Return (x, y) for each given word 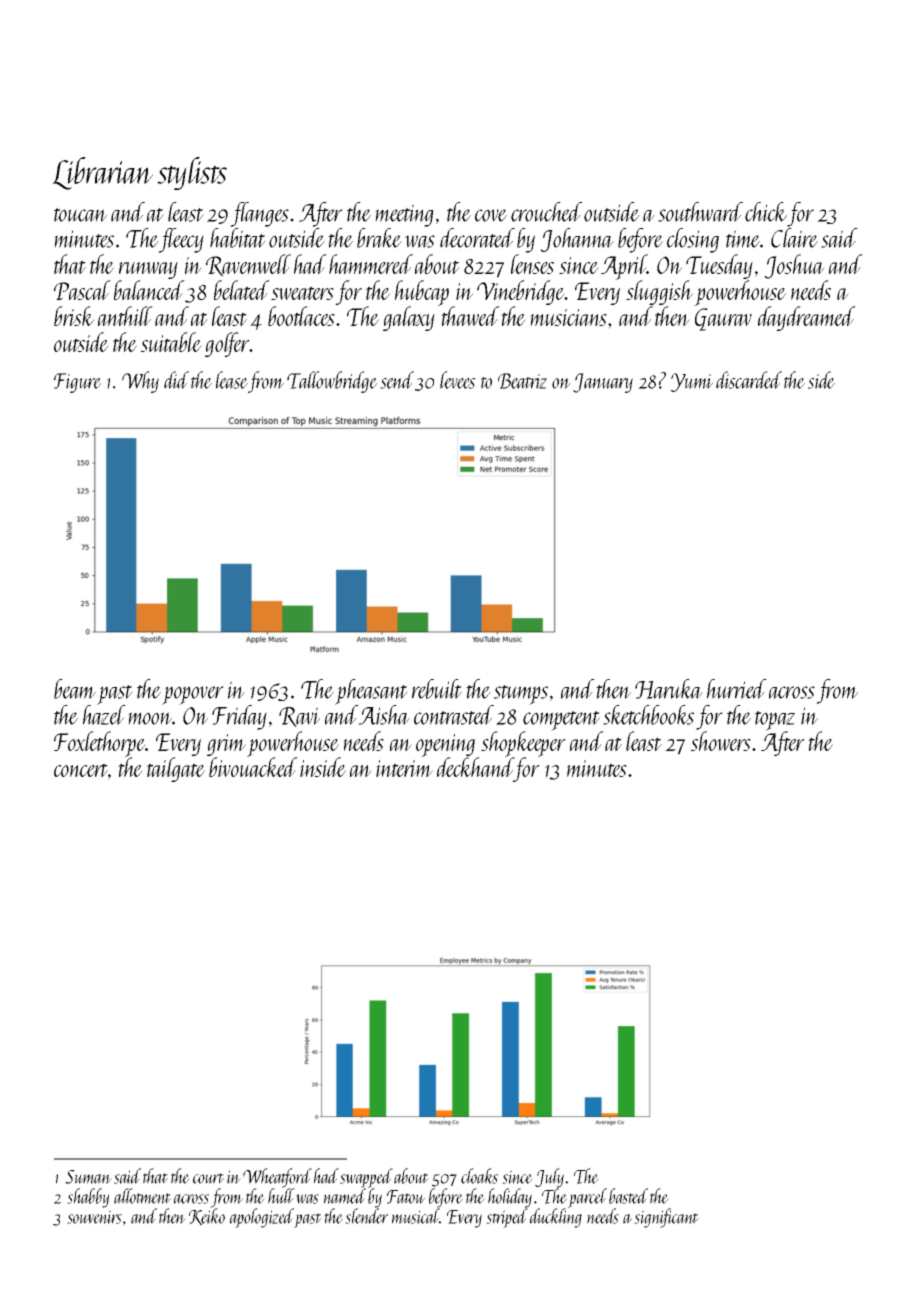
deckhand (475, 767)
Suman (88, 1177)
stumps (521, 695)
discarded (749, 380)
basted (628, 1196)
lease (232, 380)
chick (766, 212)
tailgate (176, 769)
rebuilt (437, 689)
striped (507, 1218)
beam (75, 689)
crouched (547, 212)
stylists (192, 173)
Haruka (669, 689)
